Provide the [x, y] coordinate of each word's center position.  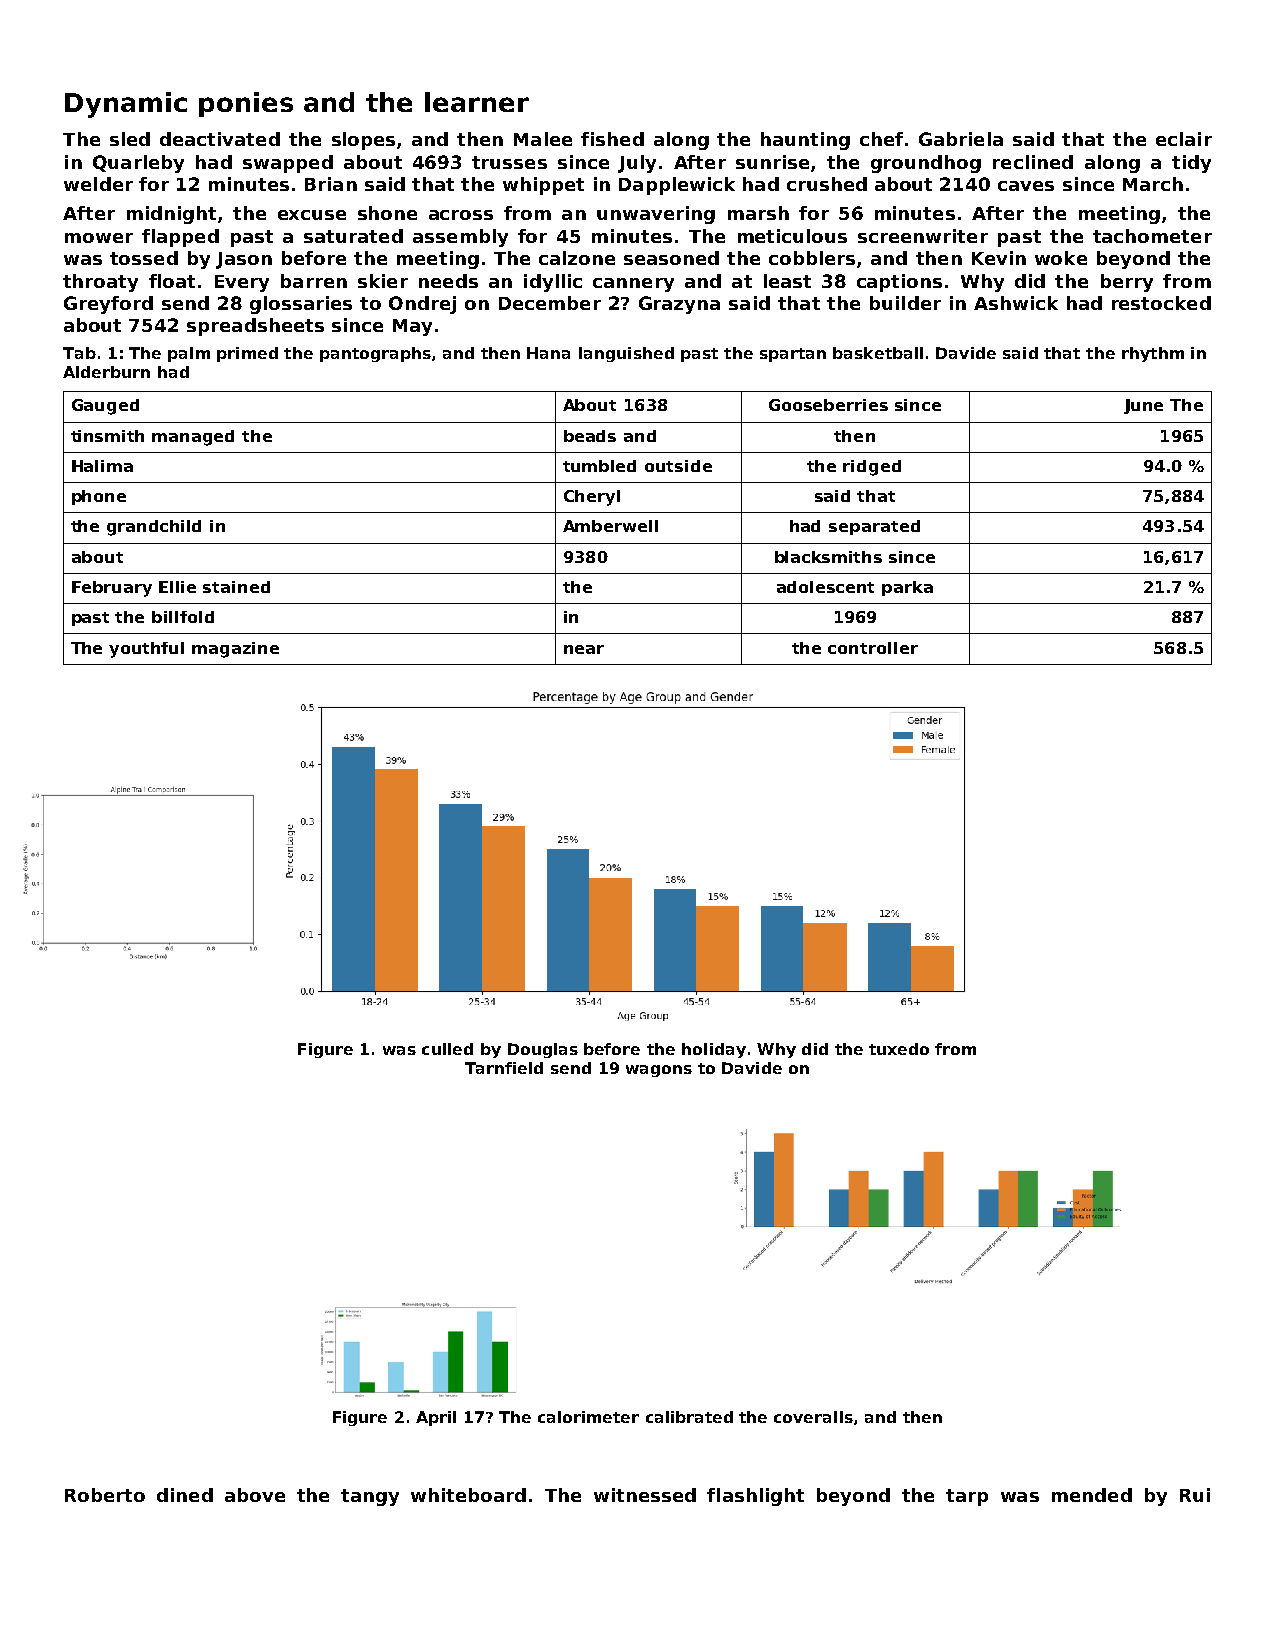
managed [193, 438]
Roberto [105, 1495]
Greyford [108, 305]
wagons [659, 1071]
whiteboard [468, 1495]
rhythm [1153, 354]
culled [447, 1049]
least [787, 281]
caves [1026, 186]
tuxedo [899, 1049]
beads [590, 436]
